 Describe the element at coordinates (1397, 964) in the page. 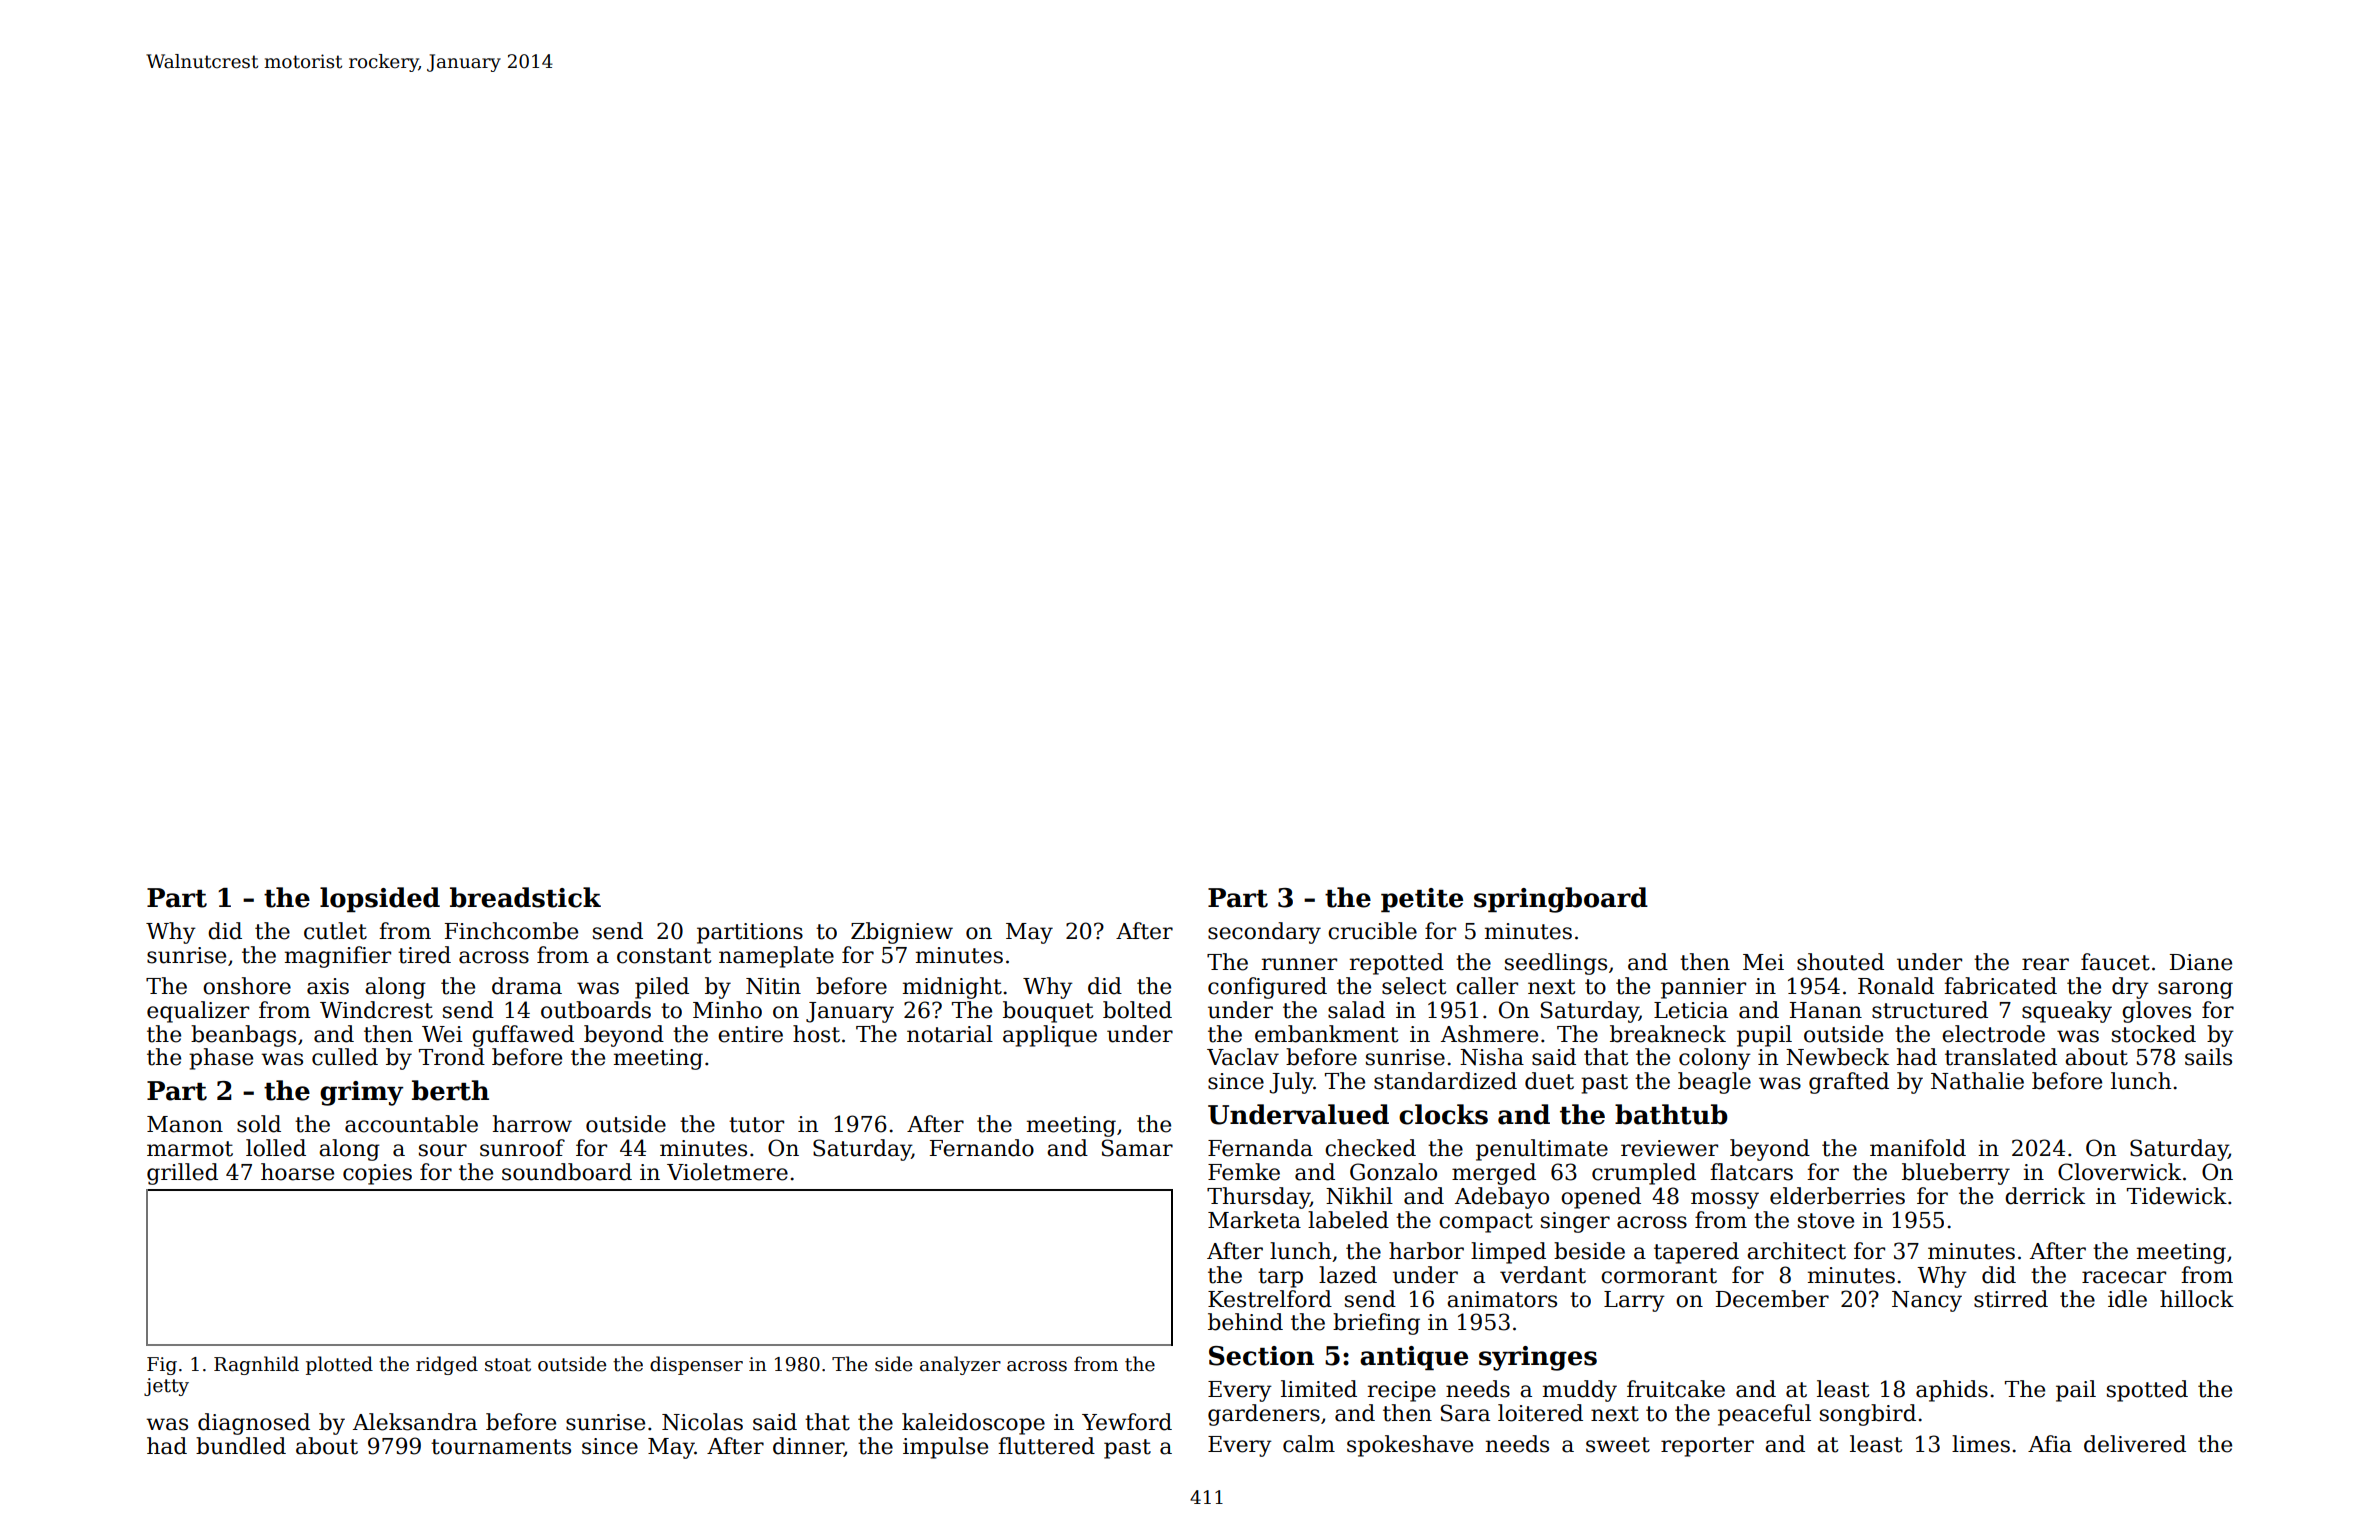

I see `repotted` at that location.
